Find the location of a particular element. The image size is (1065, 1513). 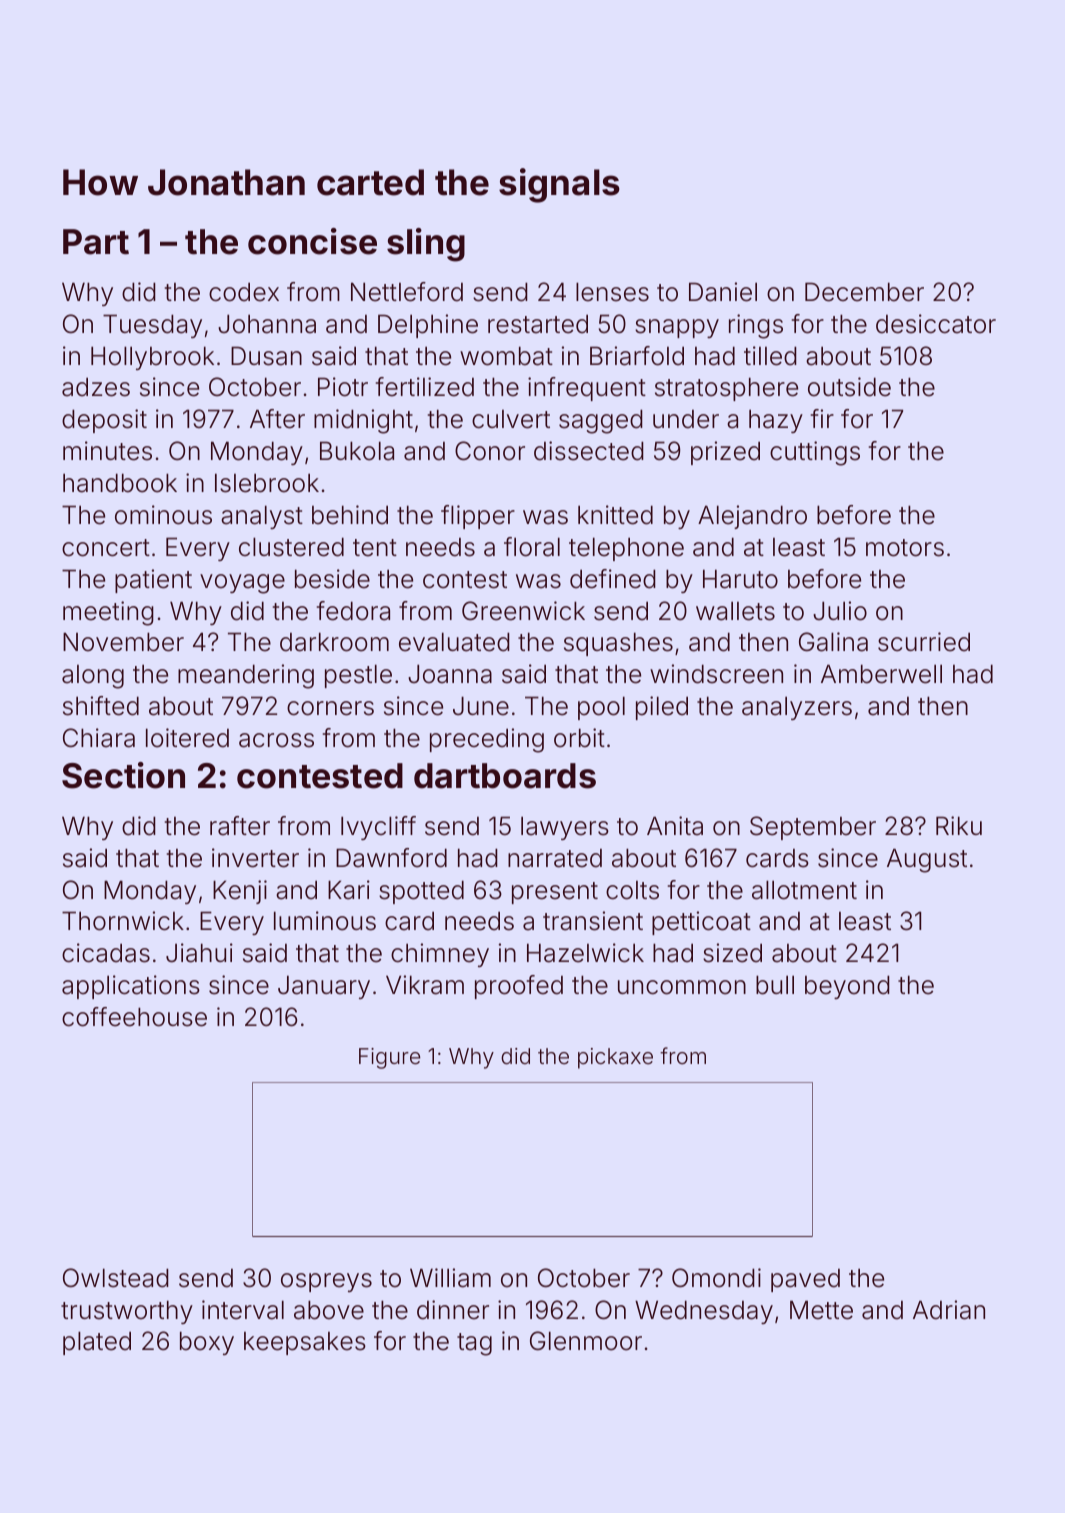

Adrian is located at coordinates (949, 1310).
